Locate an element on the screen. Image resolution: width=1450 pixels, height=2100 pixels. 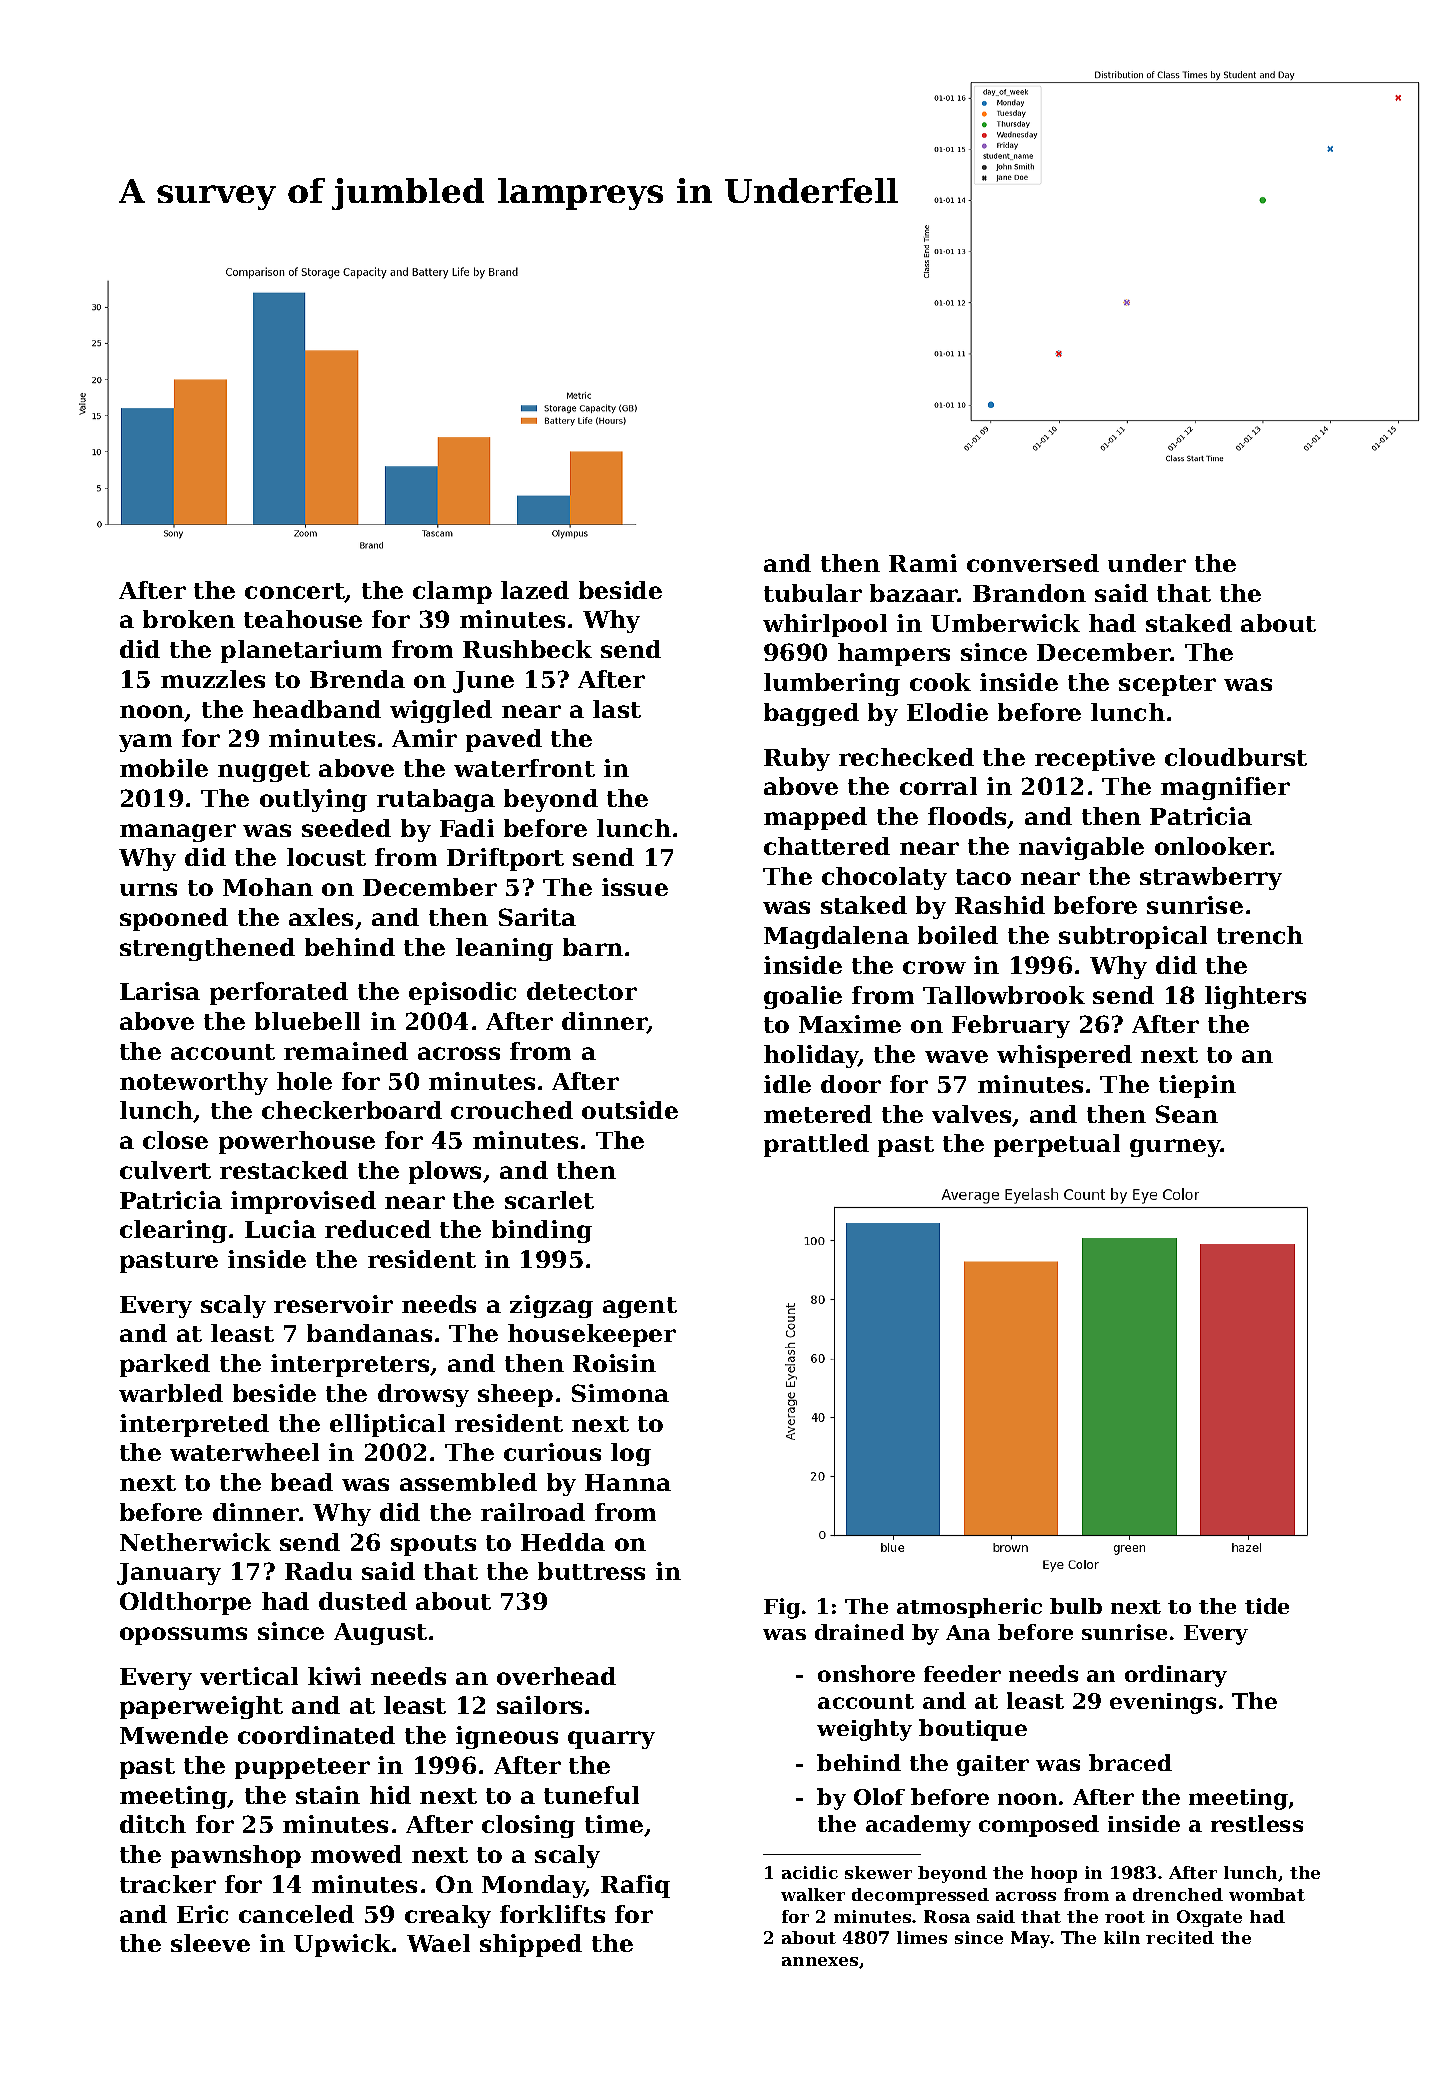
opossums is located at coordinates (183, 1636).
